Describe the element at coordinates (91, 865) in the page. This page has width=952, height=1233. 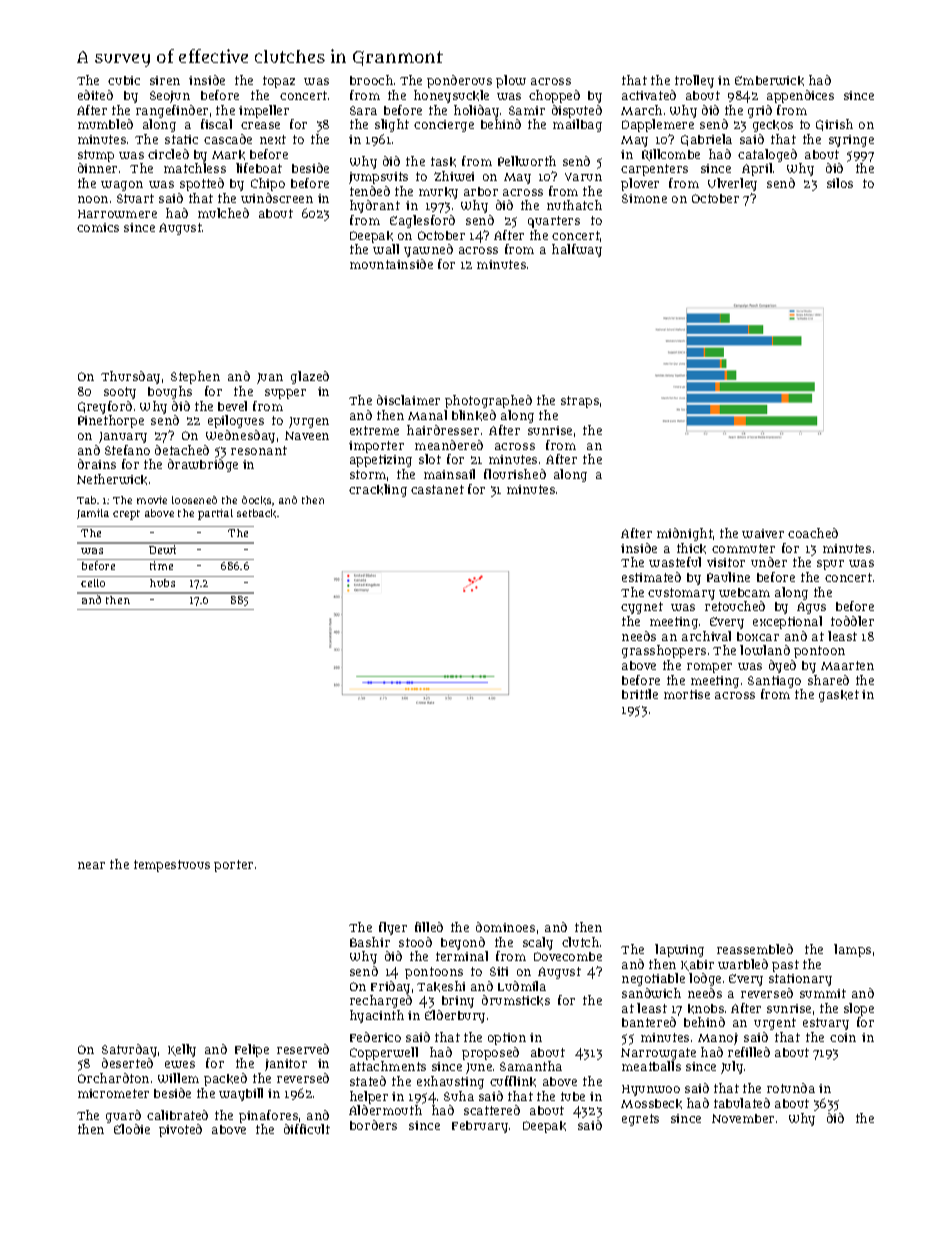
I see `near` at that location.
